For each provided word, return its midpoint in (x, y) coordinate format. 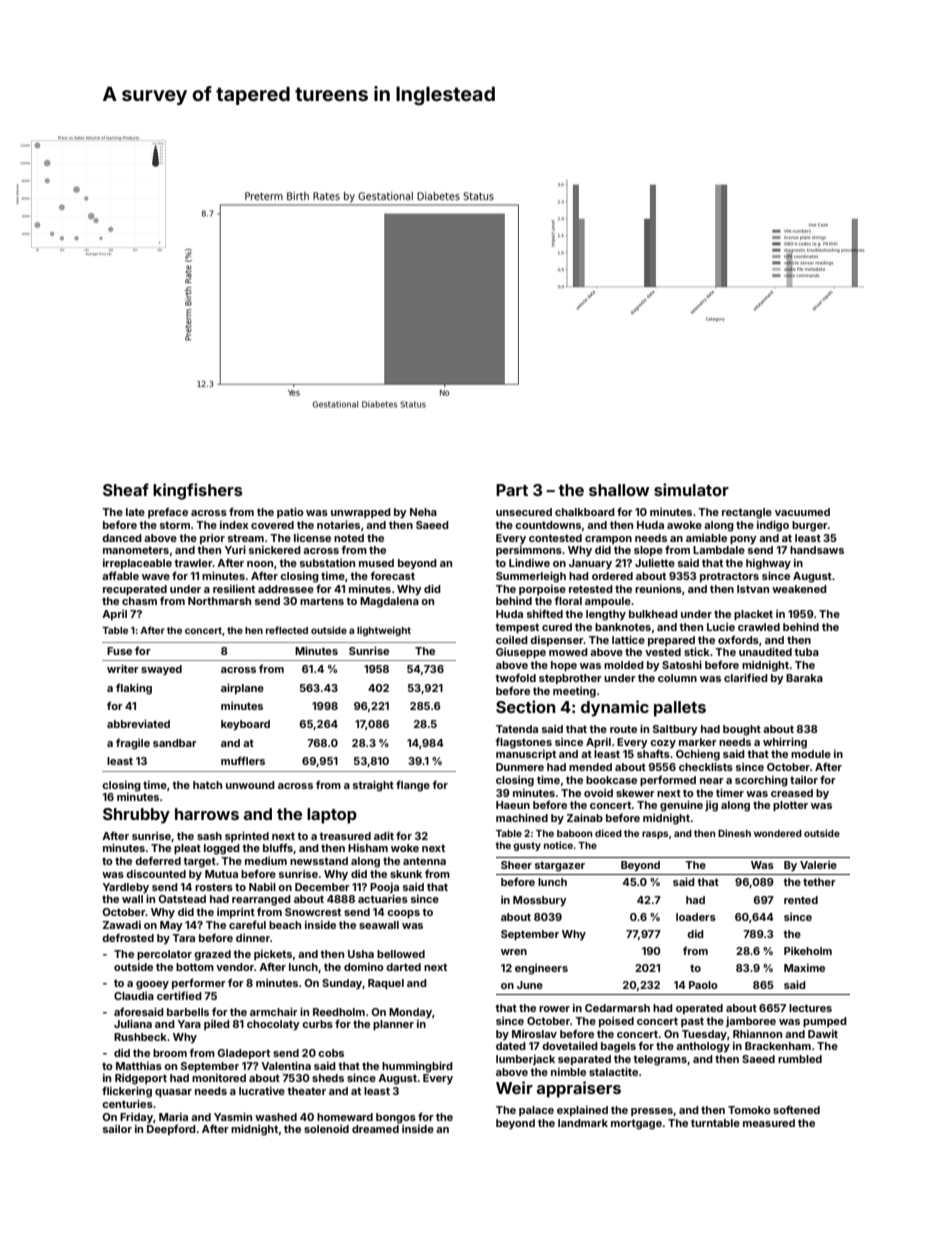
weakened (799, 589)
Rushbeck (140, 1037)
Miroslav (534, 1034)
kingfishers (198, 491)
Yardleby (126, 888)
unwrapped (361, 513)
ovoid (598, 793)
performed (668, 780)
